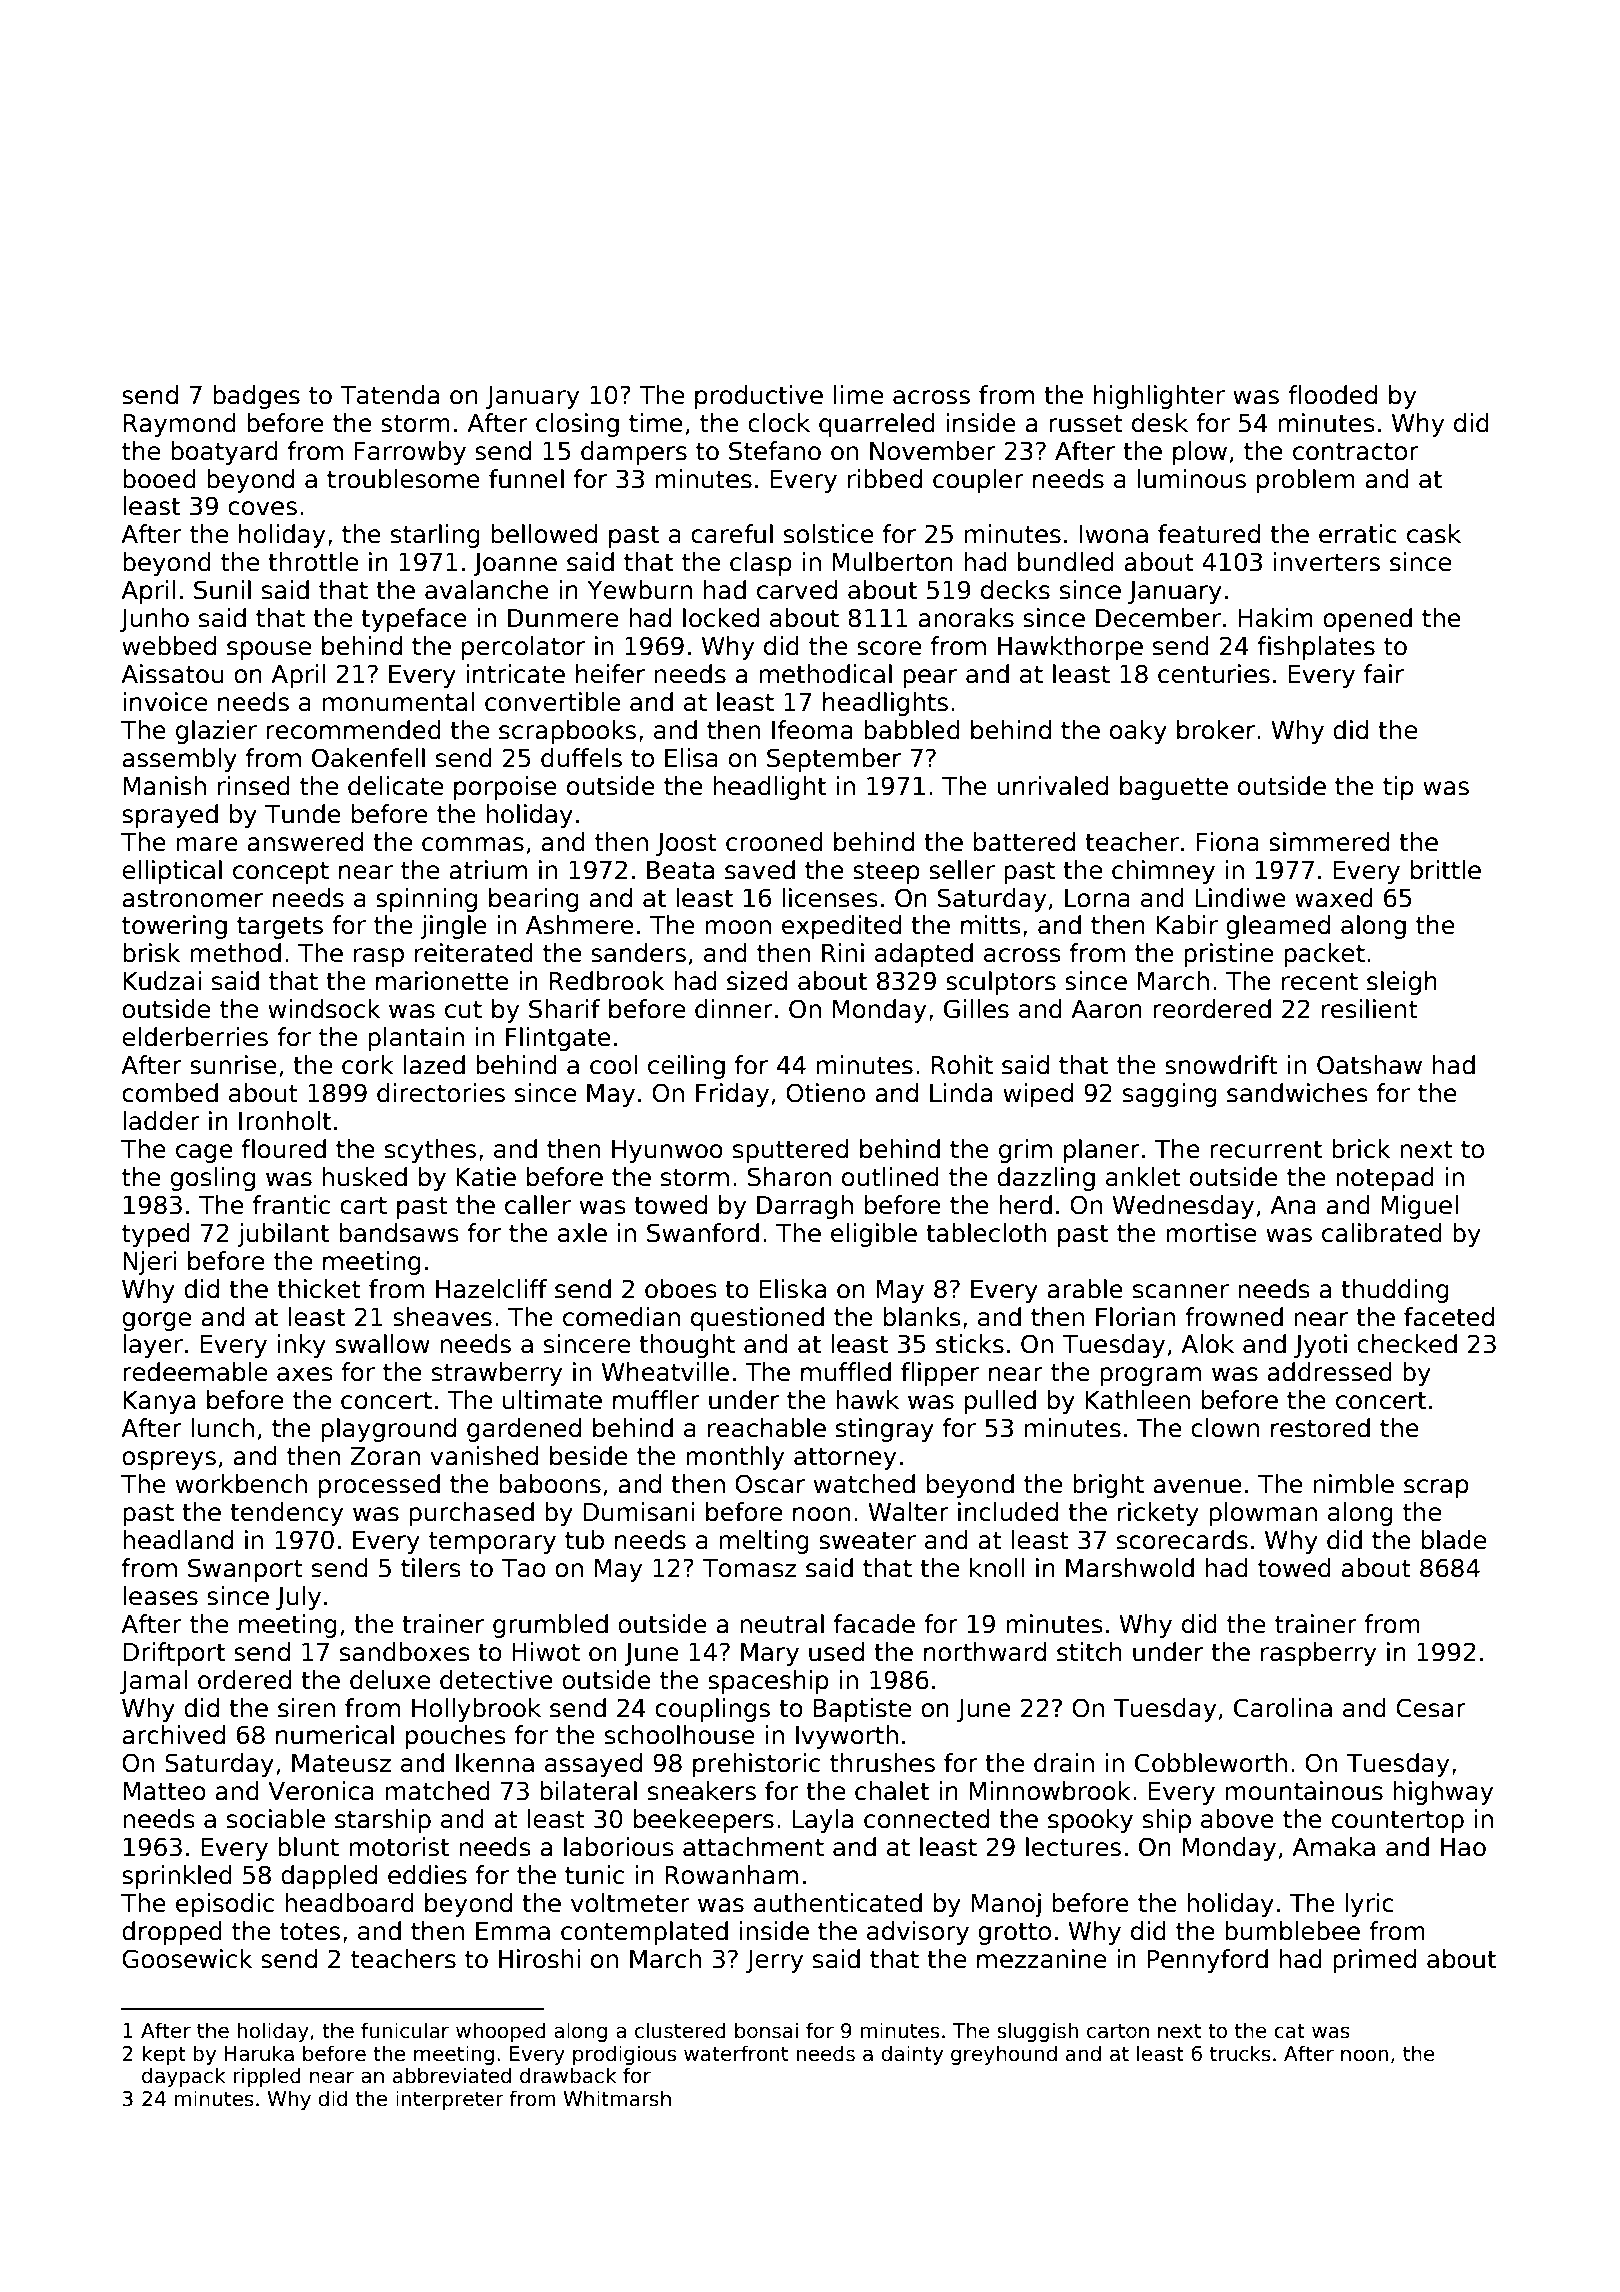  Describe the element at coordinates (1130, 1568) in the page. I see `Marshwold` at that location.
